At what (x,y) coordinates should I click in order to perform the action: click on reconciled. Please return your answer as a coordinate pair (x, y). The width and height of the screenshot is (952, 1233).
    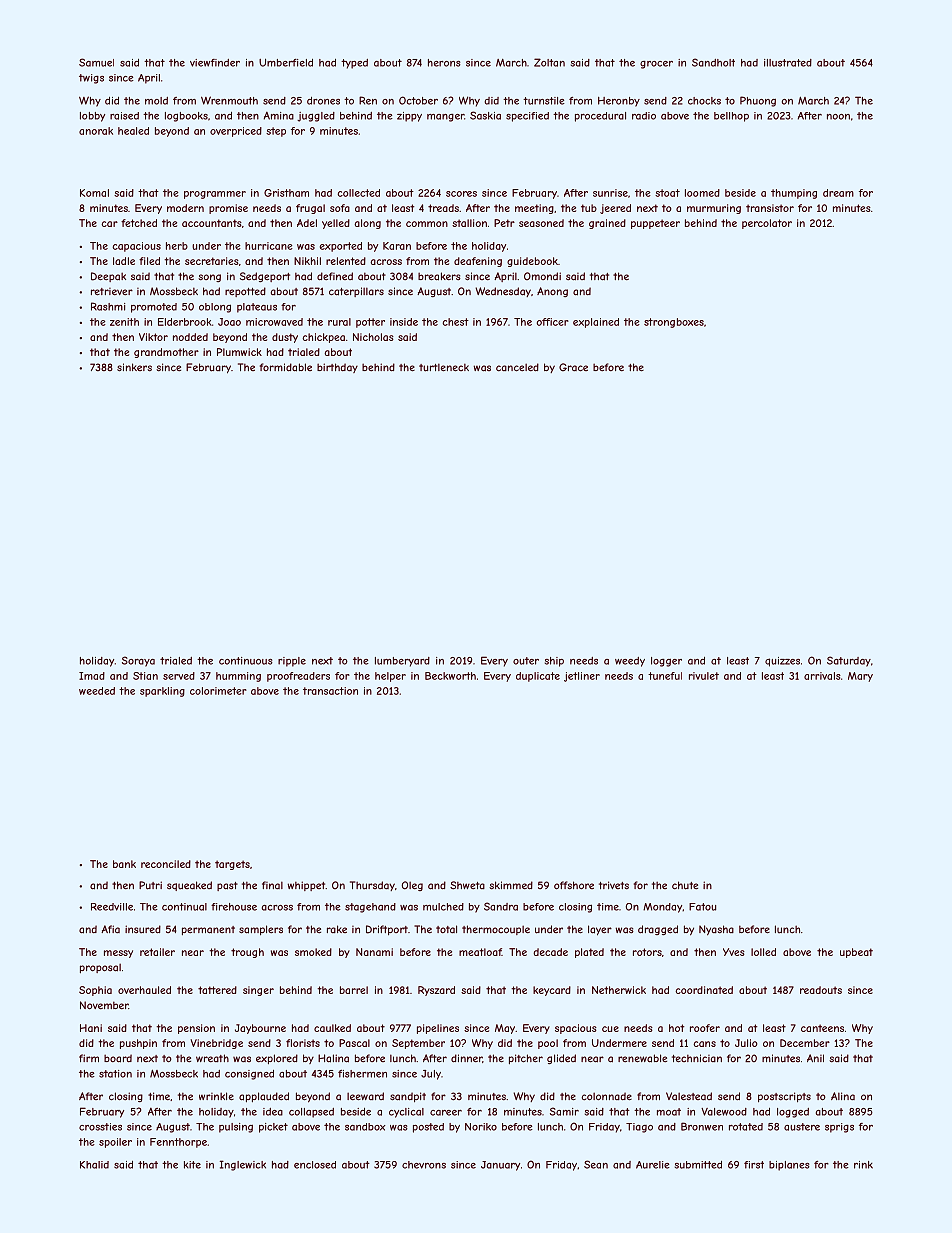
    Looking at the image, I should click on (166, 864).
